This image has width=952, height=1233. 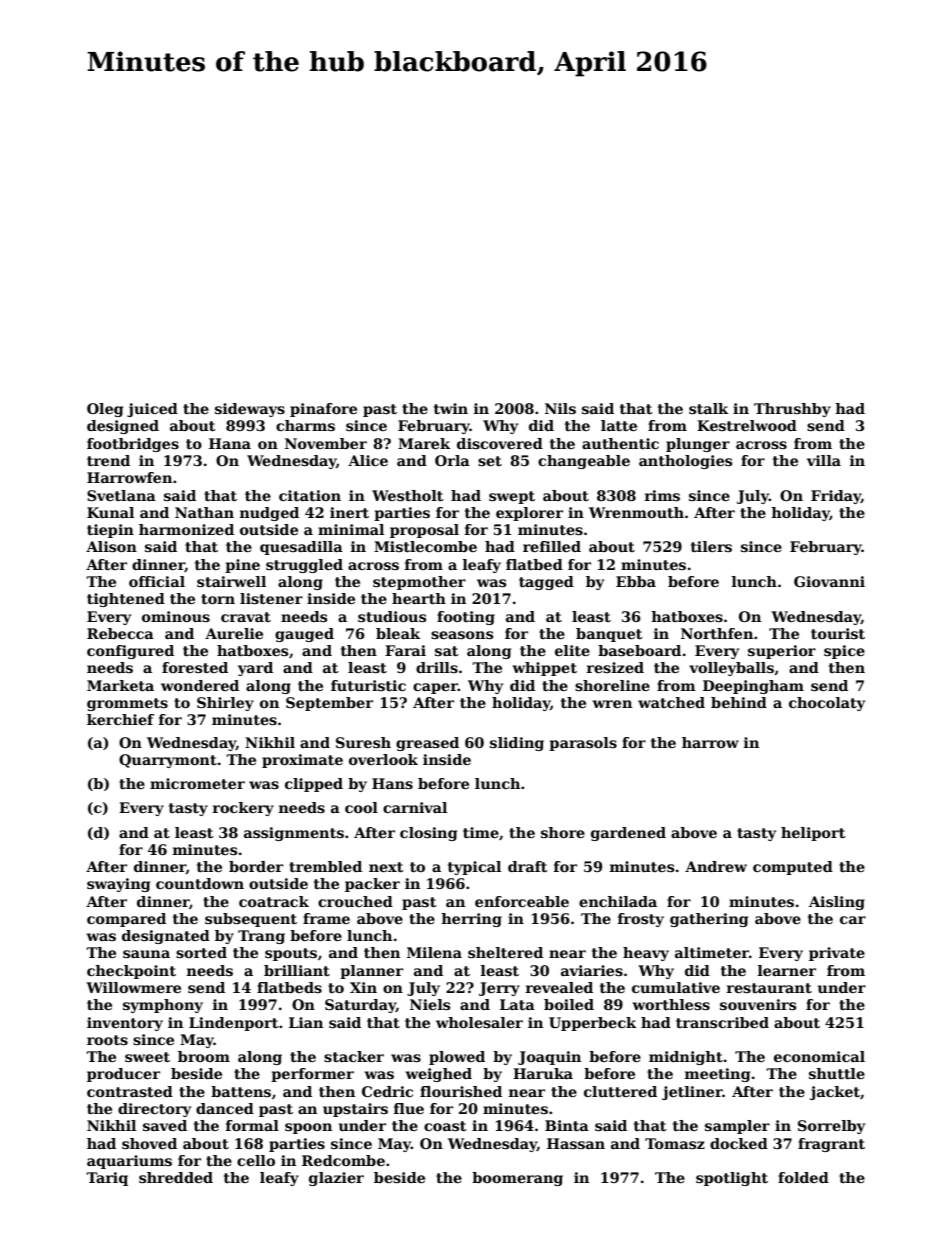 I want to click on typical, so click(x=474, y=868).
